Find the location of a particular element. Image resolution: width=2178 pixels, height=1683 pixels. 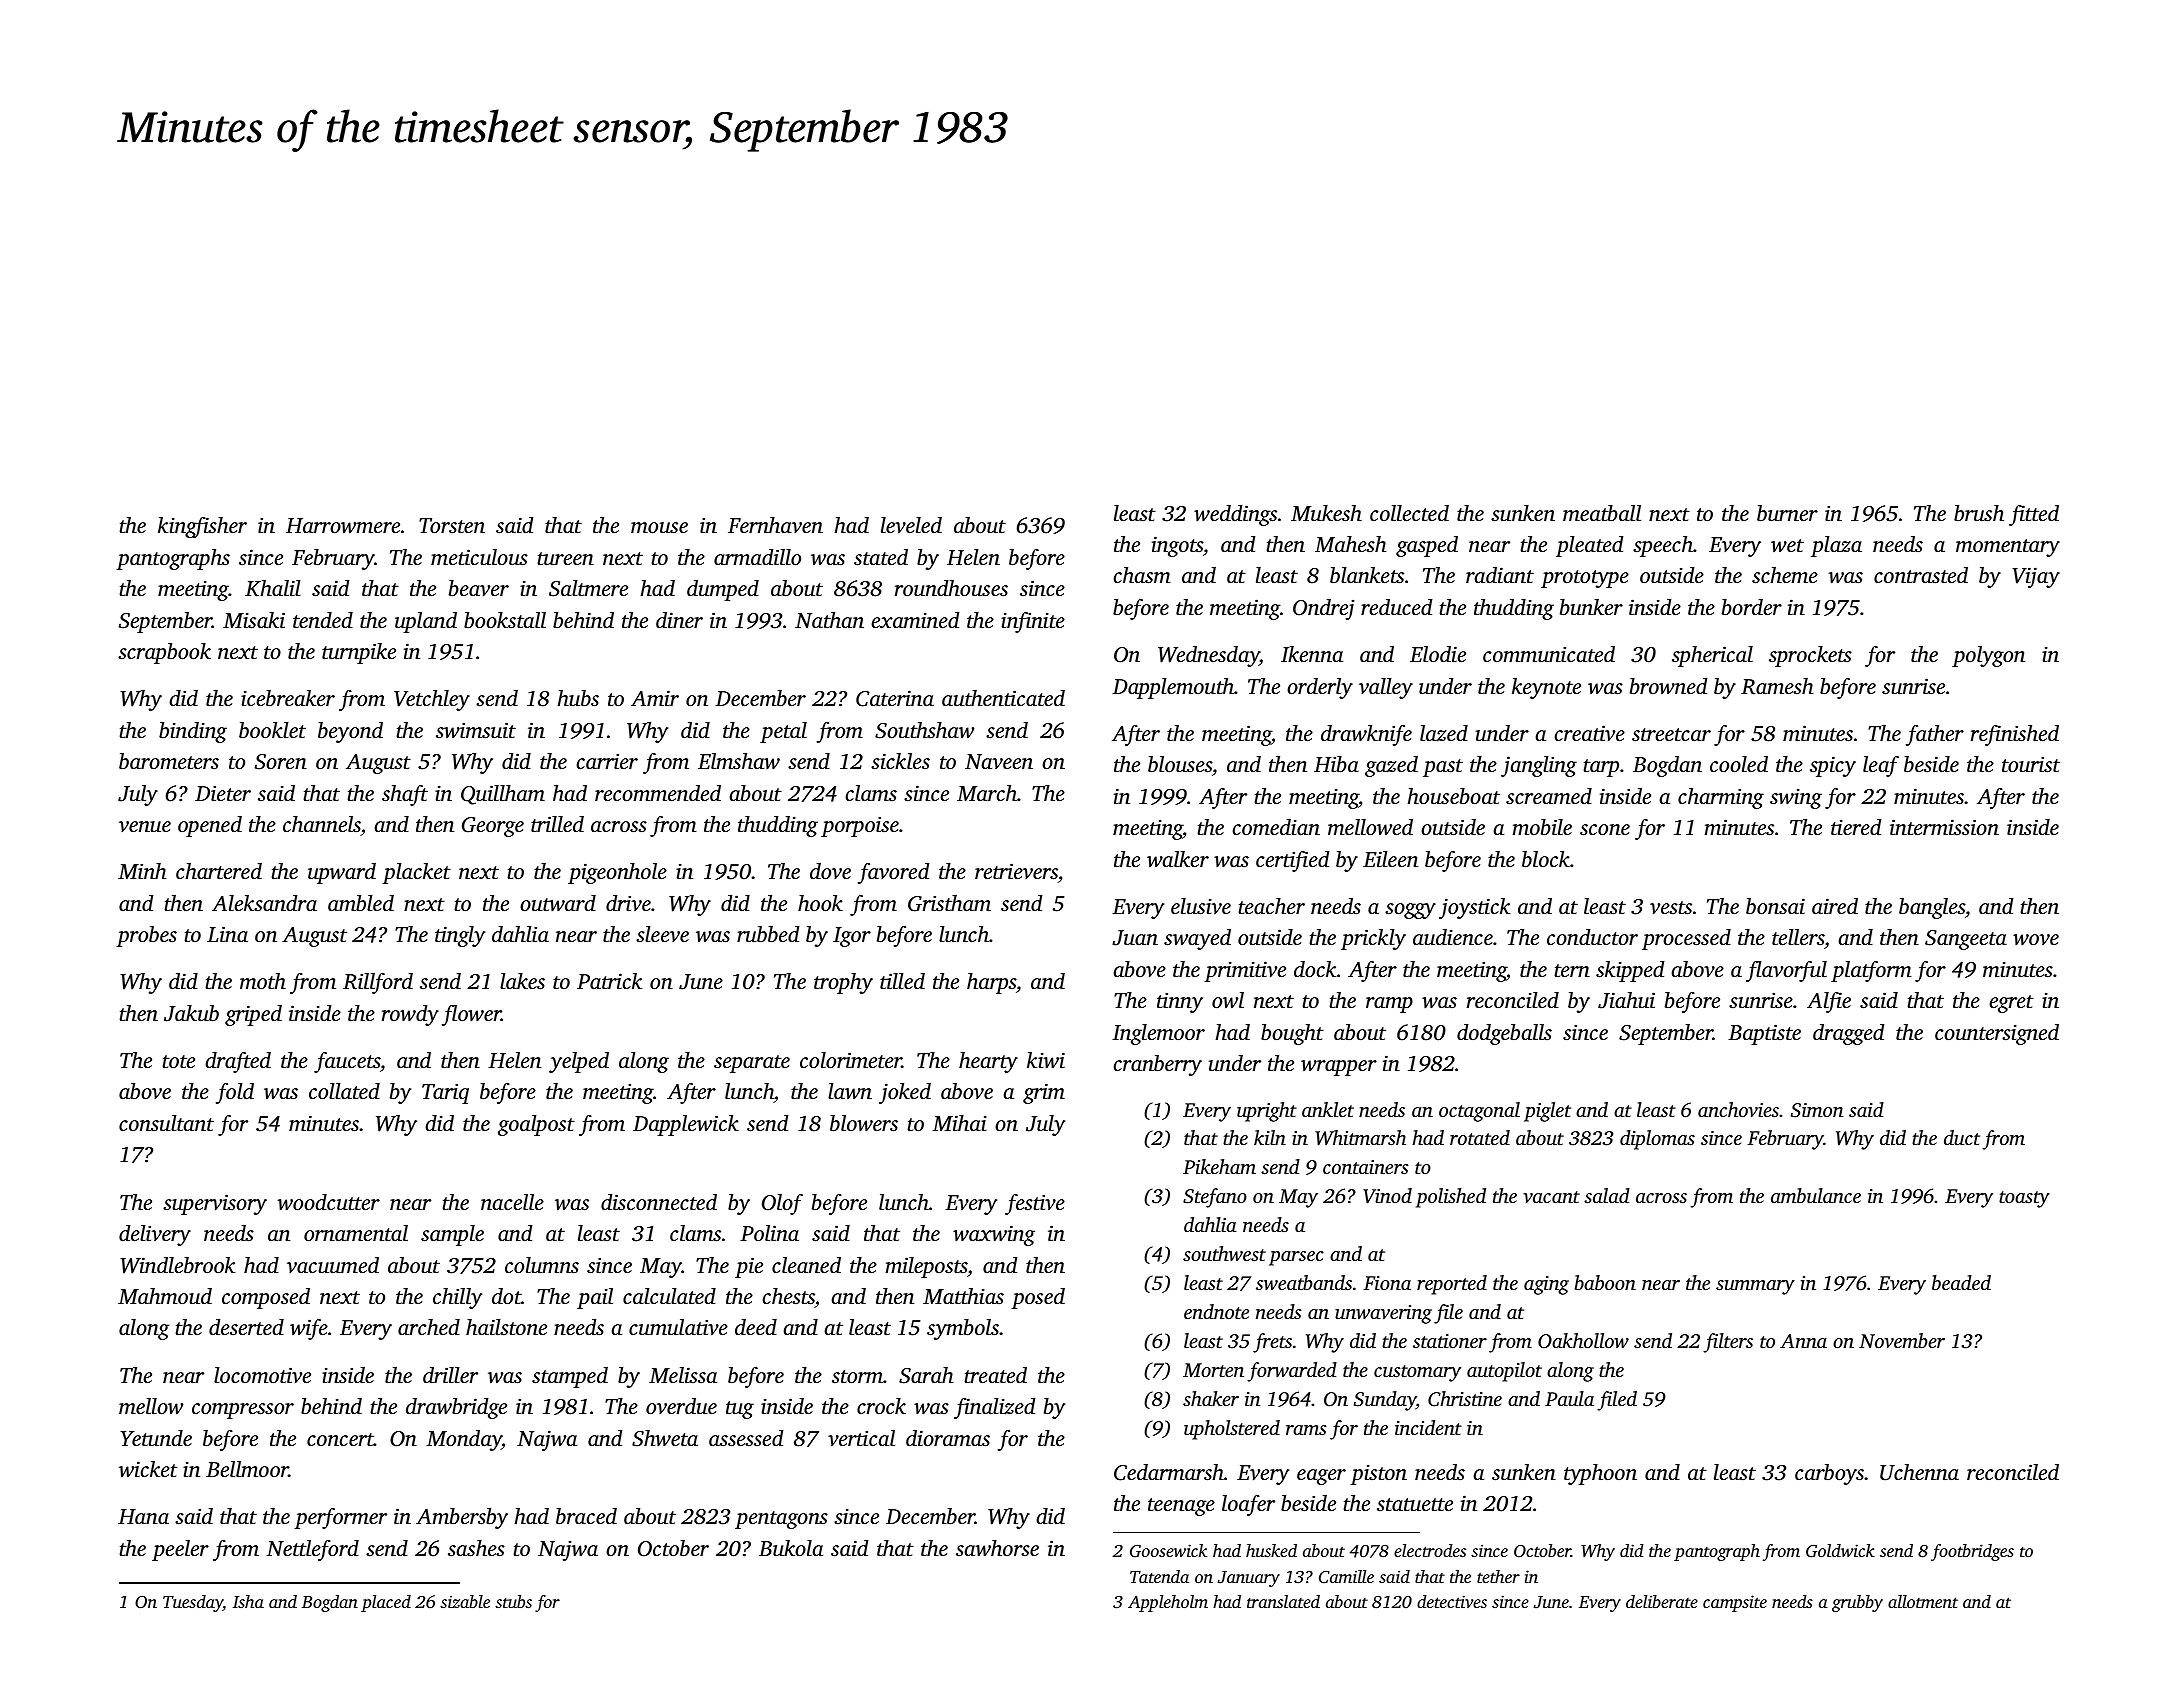

woodcutter is located at coordinates (329, 1202).
